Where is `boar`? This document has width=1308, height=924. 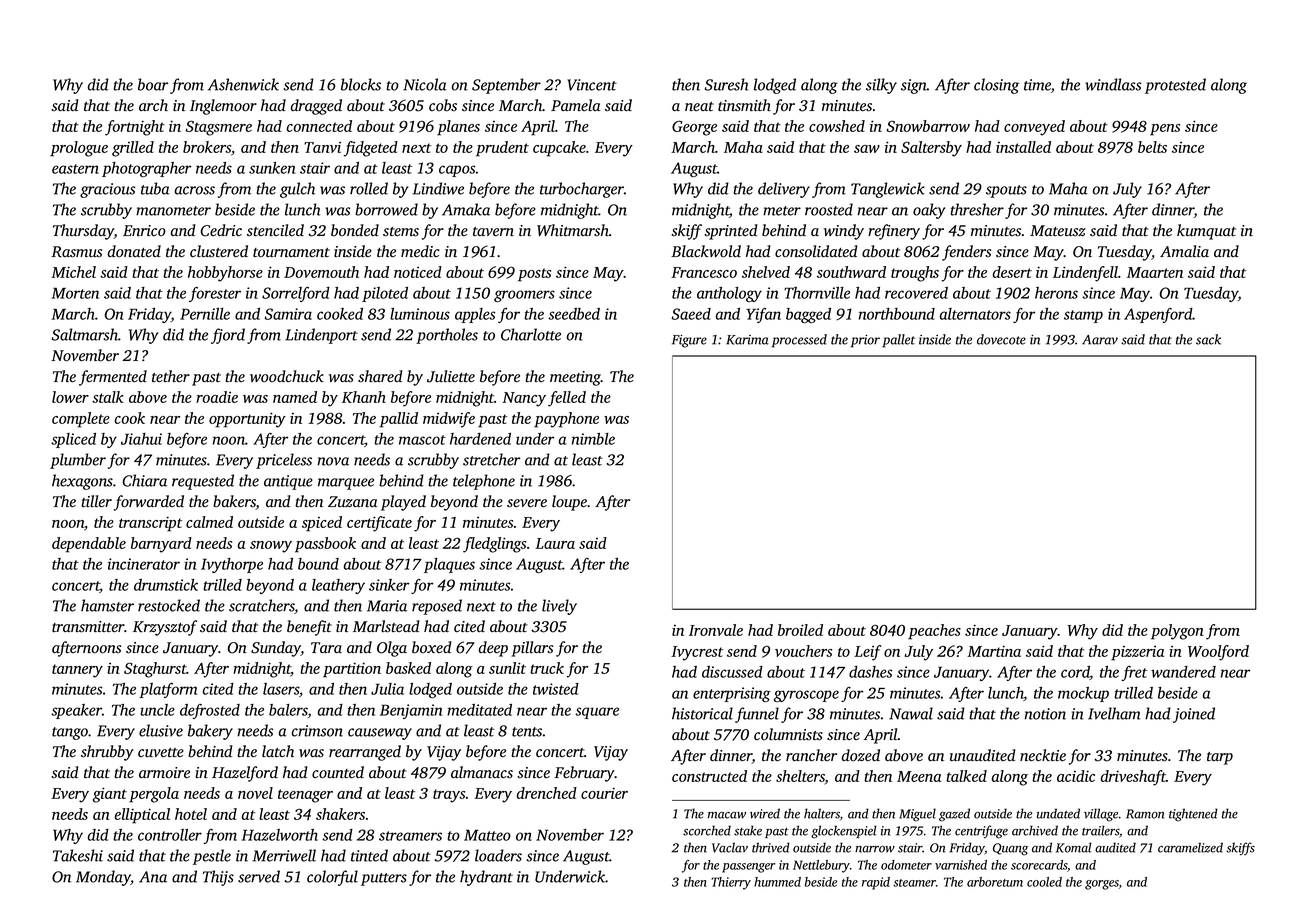 boar is located at coordinates (153, 84).
